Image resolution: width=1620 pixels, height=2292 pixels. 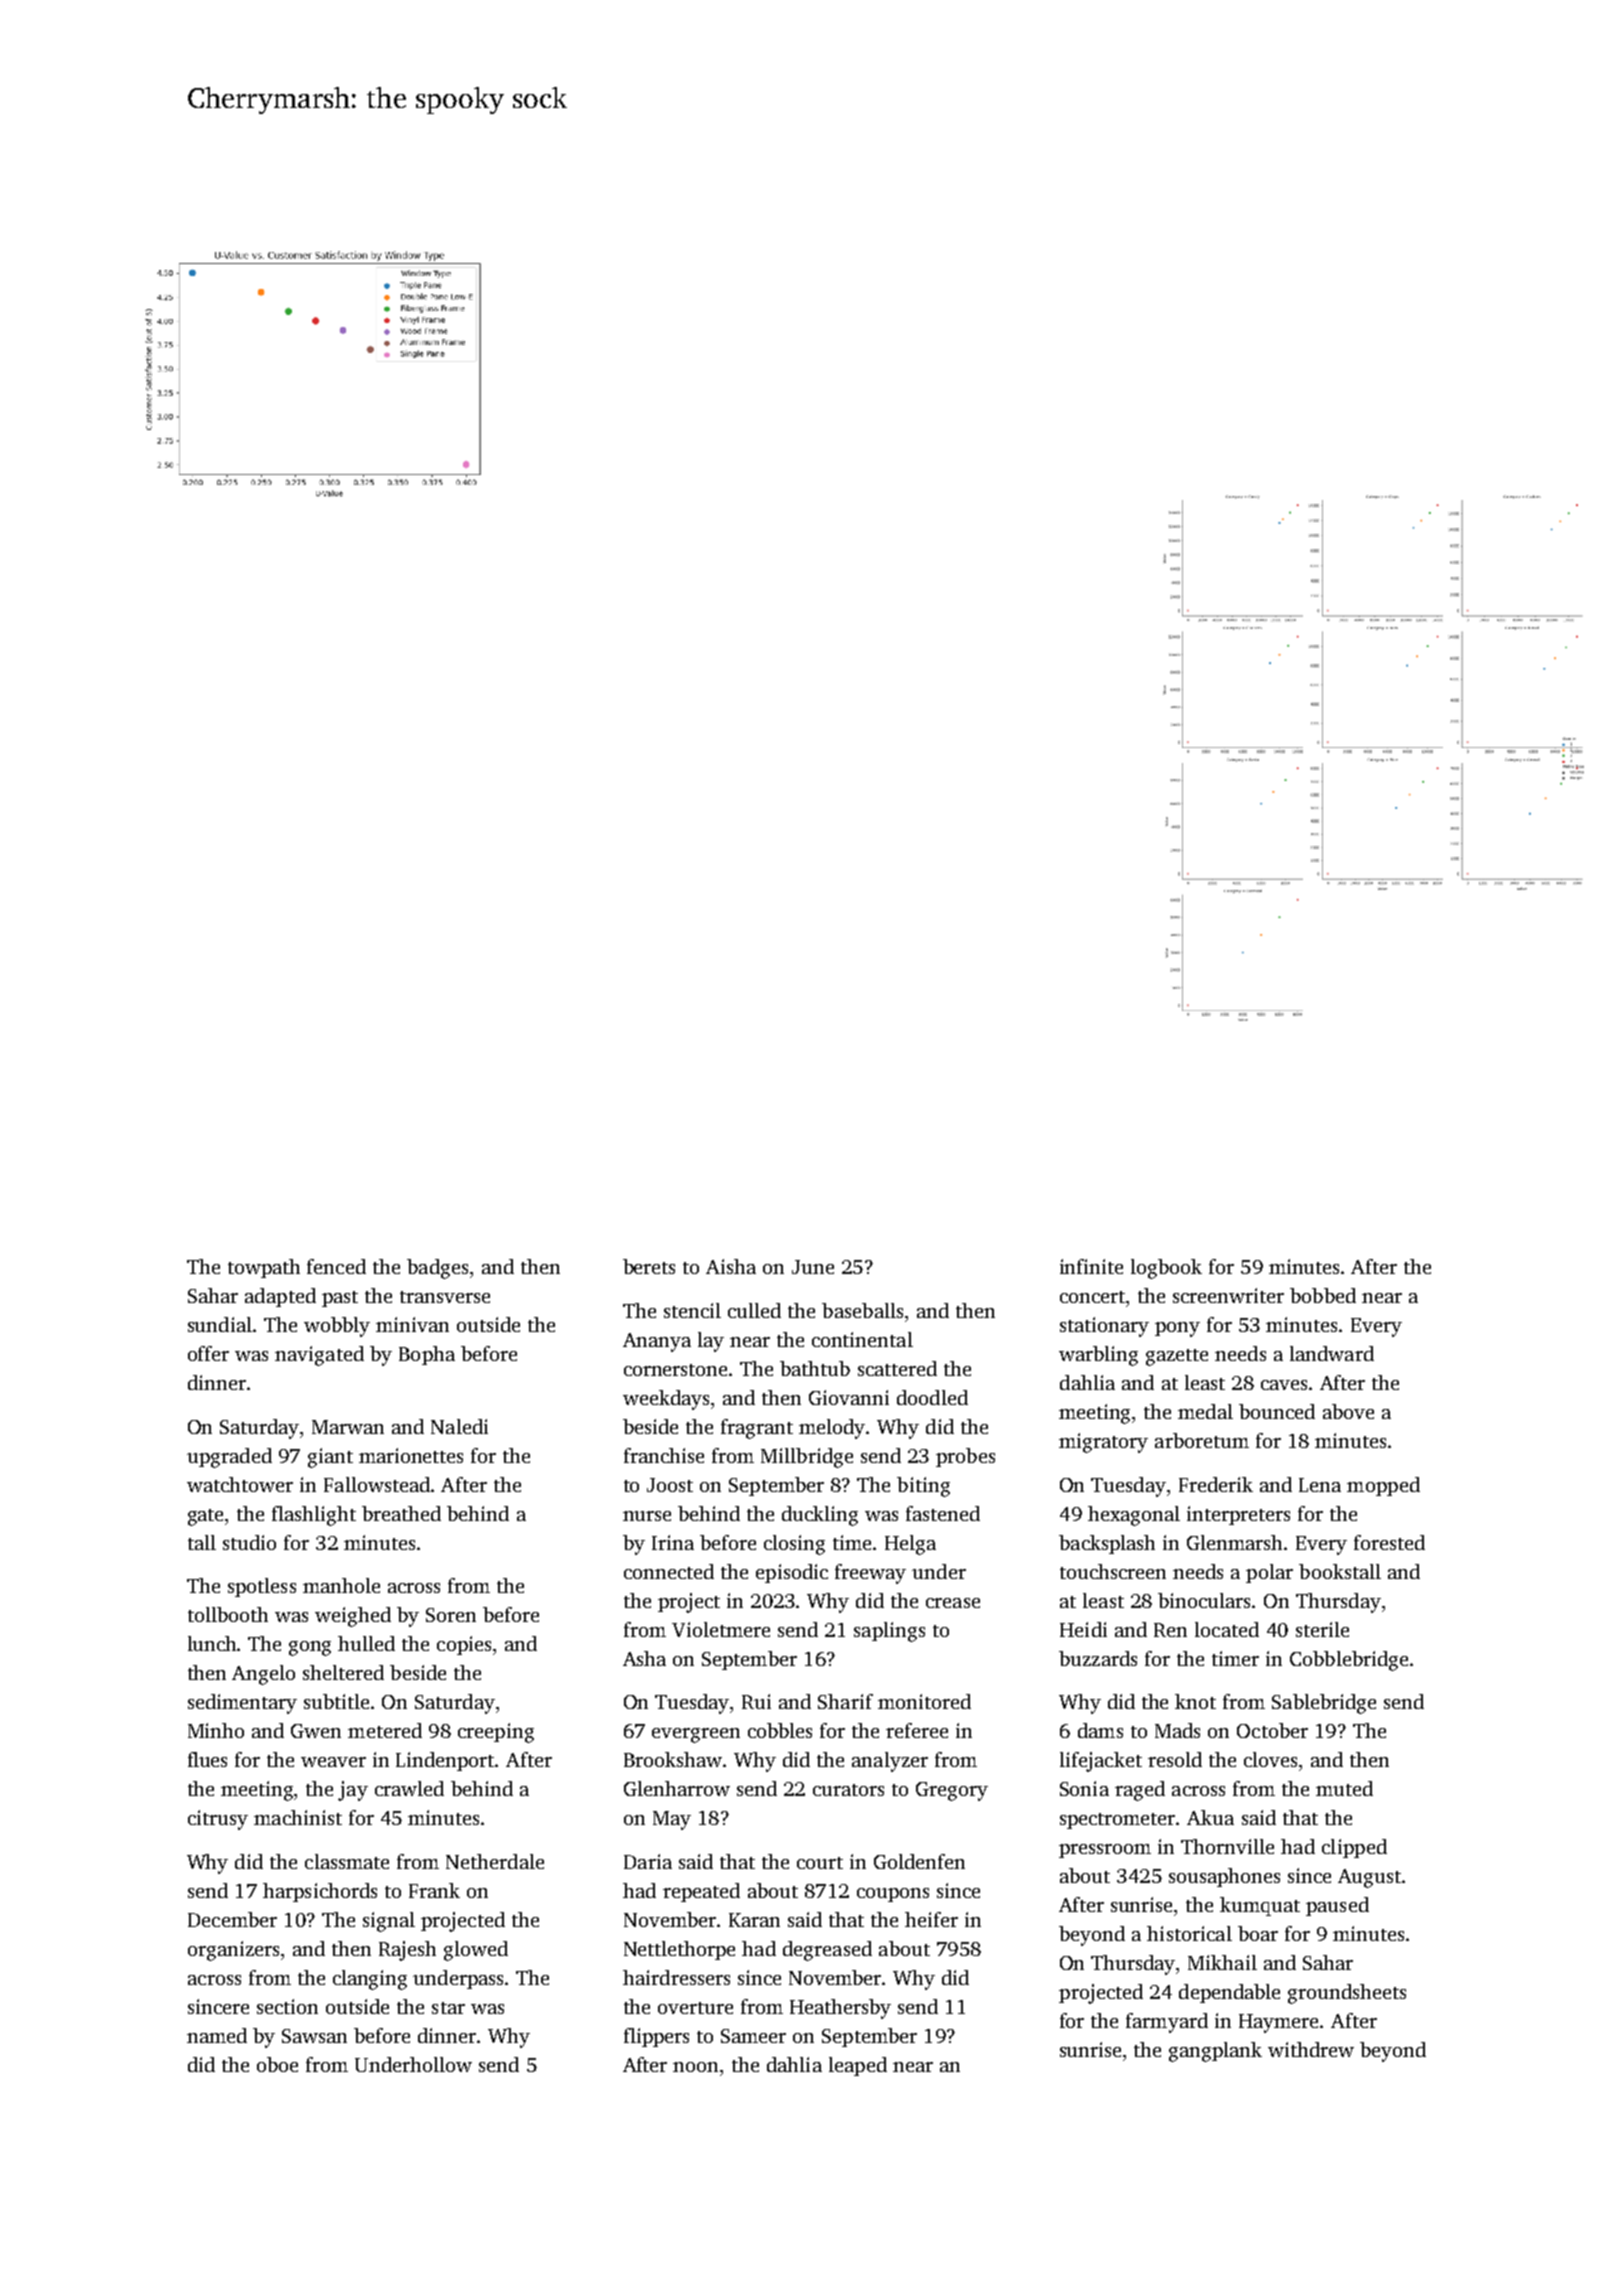 What do you see at coordinates (1323, 1295) in the image?
I see `bobbed` at bounding box center [1323, 1295].
